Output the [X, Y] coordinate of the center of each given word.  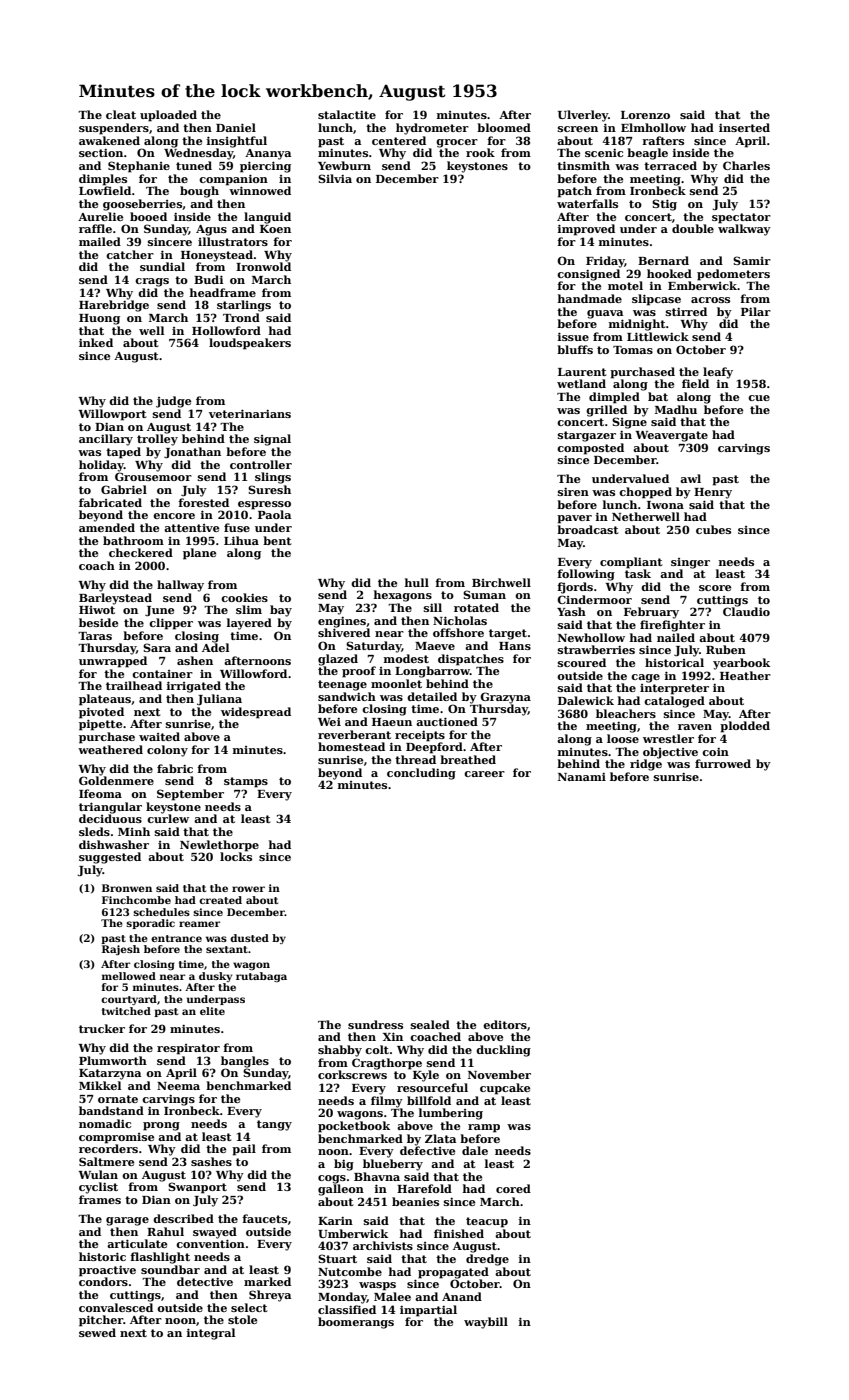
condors [103, 1281]
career [484, 774]
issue [573, 336]
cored [513, 1188]
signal [272, 440]
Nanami [582, 777]
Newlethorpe [219, 846]
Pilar [756, 311]
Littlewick [658, 336]
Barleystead [115, 599]
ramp [484, 1128]
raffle [95, 228]
